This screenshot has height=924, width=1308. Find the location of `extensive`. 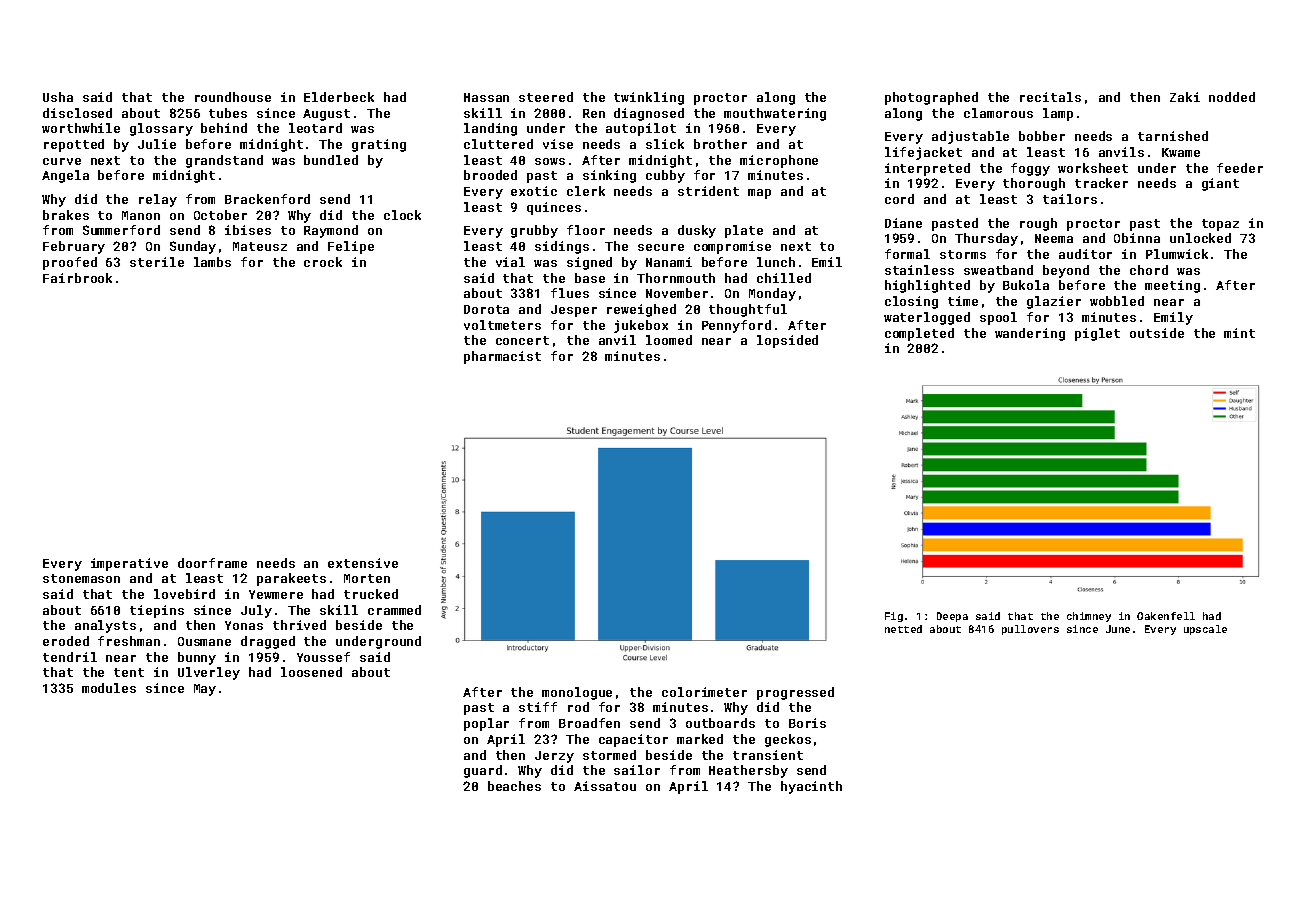

extensive is located at coordinates (363, 563).
